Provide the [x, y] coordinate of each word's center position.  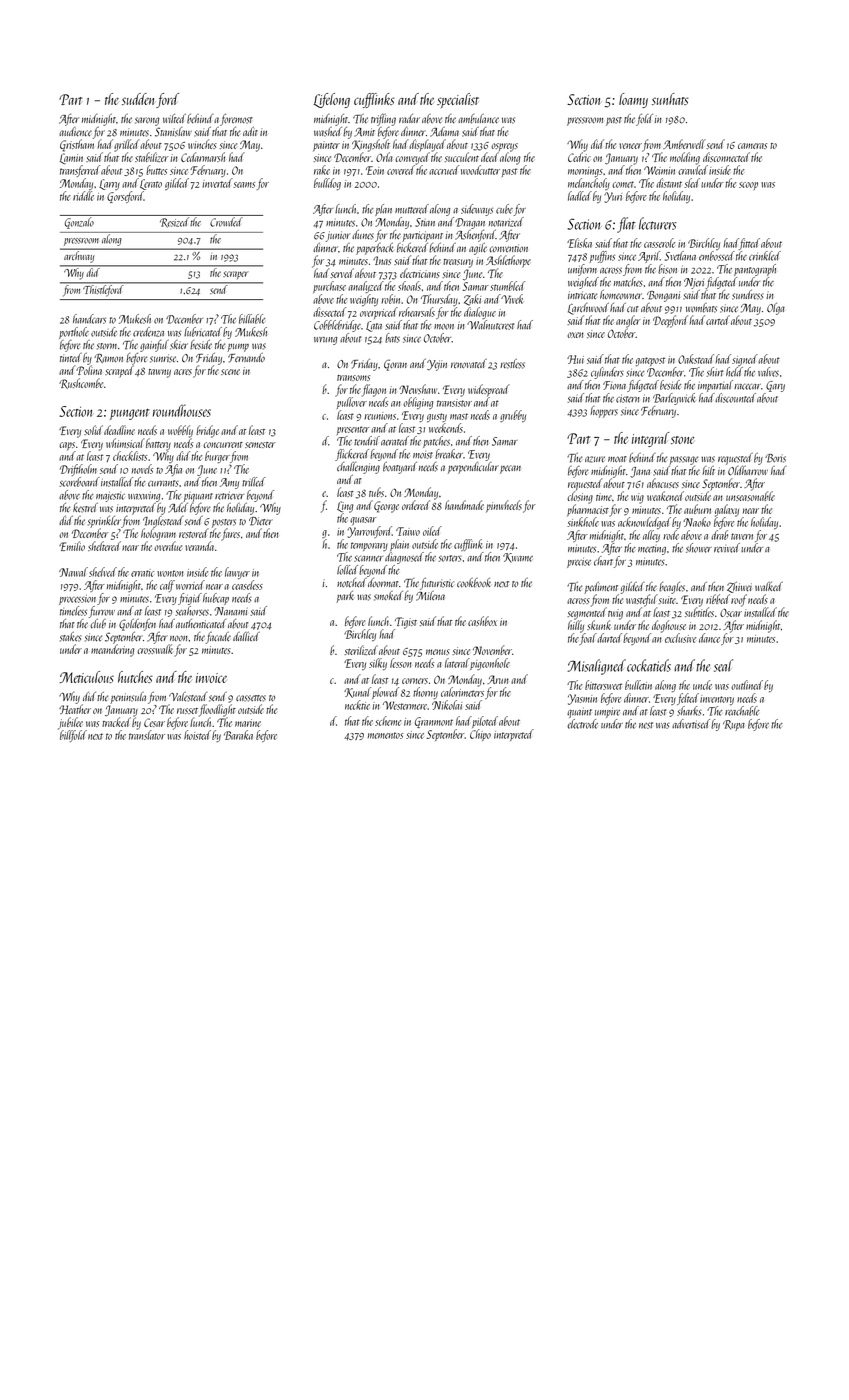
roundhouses [182, 410]
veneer [630, 146]
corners [415, 681]
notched [352, 583]
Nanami [230, 611]
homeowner [621, 295]
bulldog [327, 184]
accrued [444, 170]
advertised [691, 724]
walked [769, 587]
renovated [469, 364]
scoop [748, 186]
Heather [75, 709]
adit [250, 131]
